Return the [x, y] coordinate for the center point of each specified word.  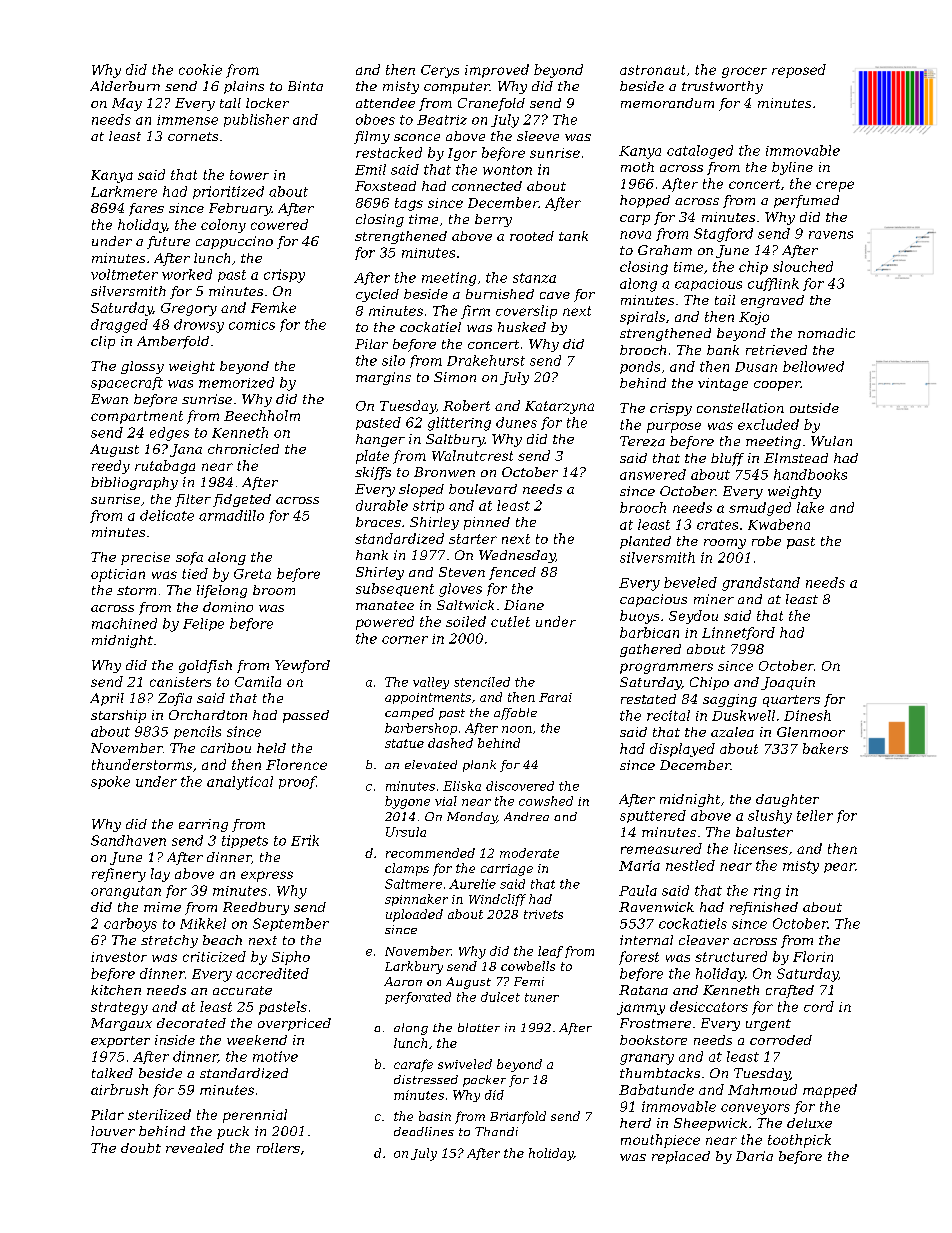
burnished [500, 294]
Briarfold [518, 1117]
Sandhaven [128, 840]
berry [493, 220]
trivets [543, 914]
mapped [830, 1091]
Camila [258, 681]
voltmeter [124, 274]
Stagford [723, 235]
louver [113, 1131]
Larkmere [124, 191]
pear [839, 868]
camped [409, 714]
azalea [732, 732]
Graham [665, 250]
